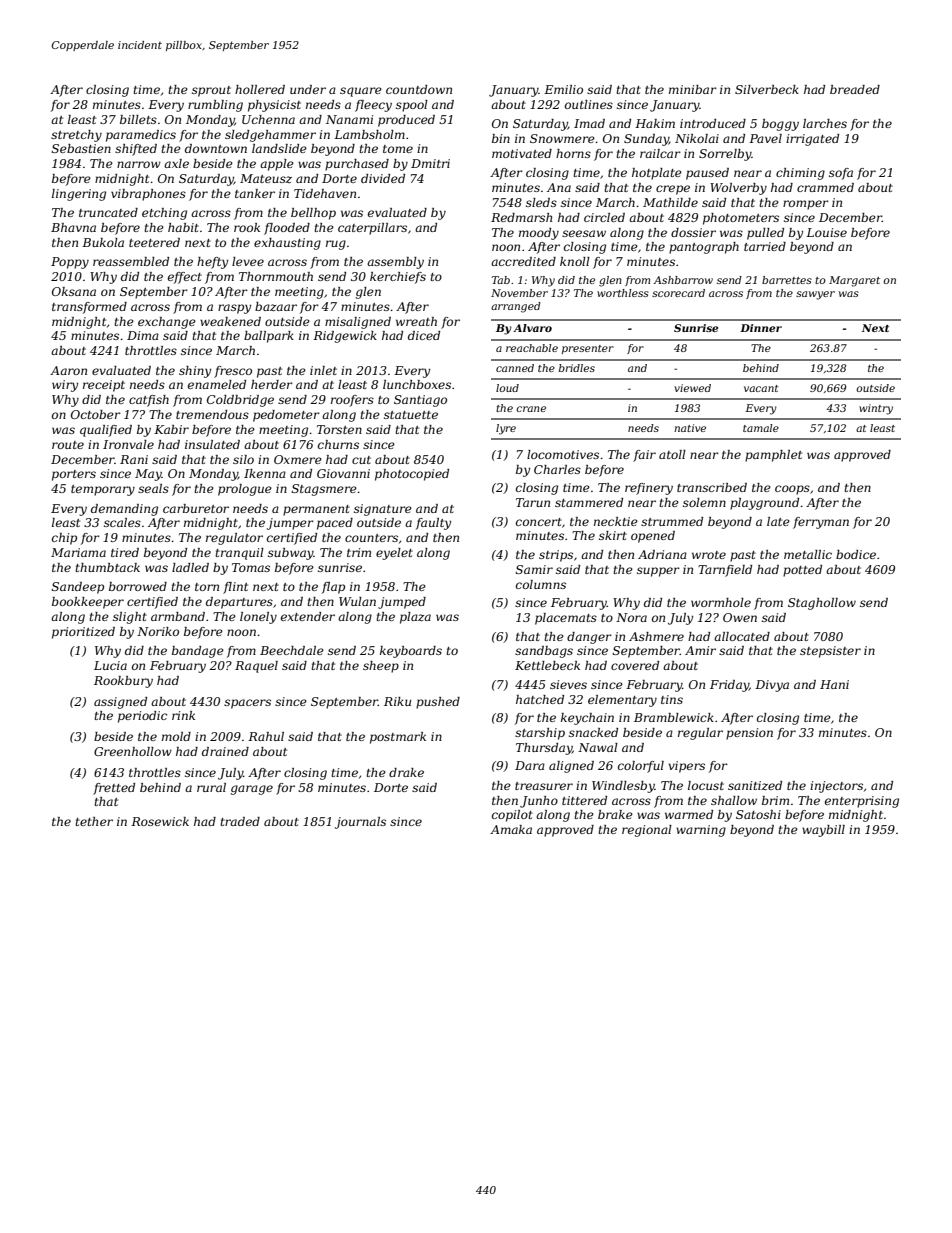 This screenshot has height=1233, width=952. Describe the element at coordinates (196, 508) in the screenshot. I see `carburetor` at that location.
